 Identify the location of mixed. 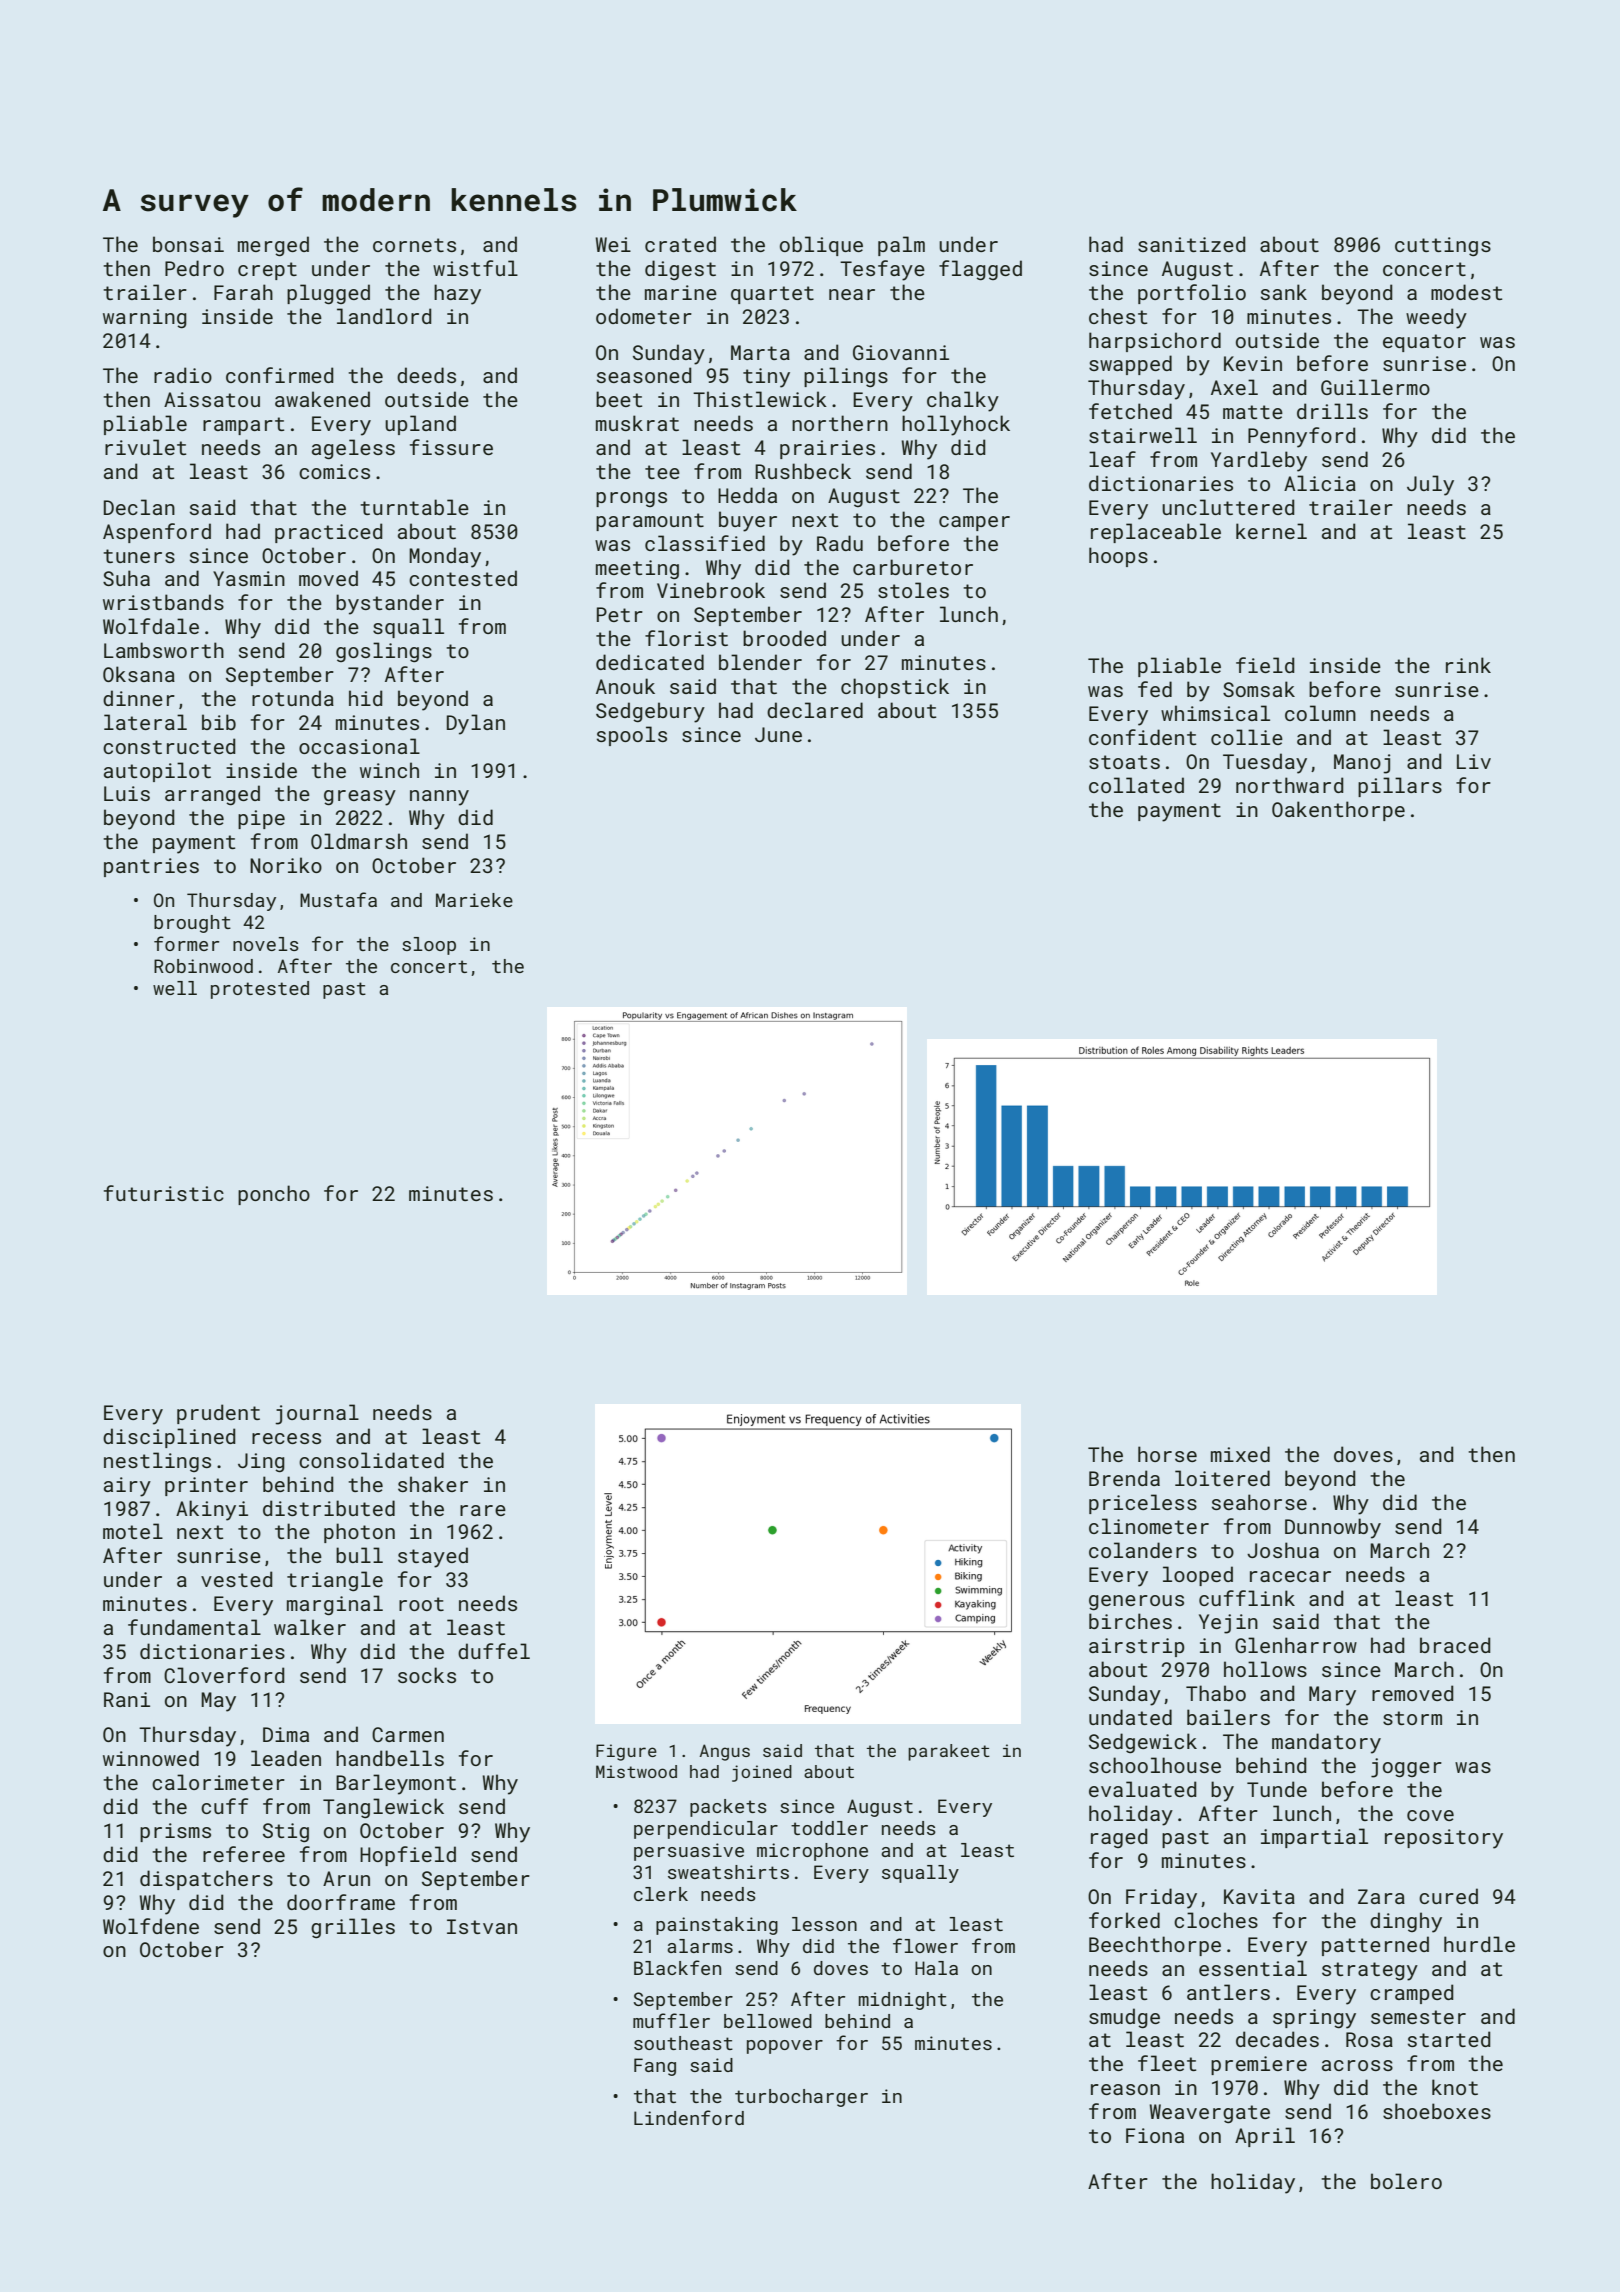
(1240, 1454).
